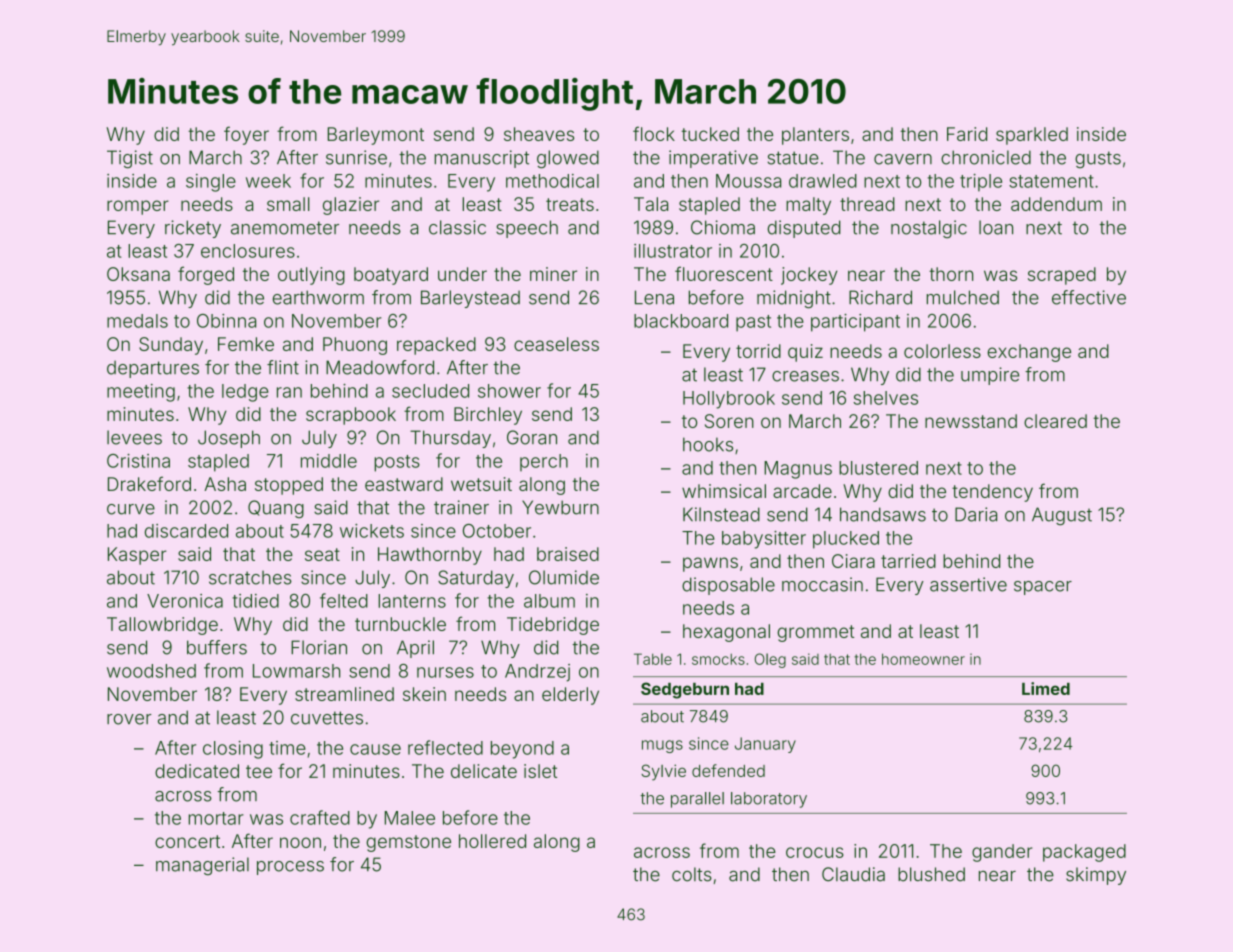 Image resolution: width=1233 pixels, height=952 pixels. What do you see at coordinates (1002, 853) in the image?
I see `gander` at bounding box center [1002, 853].
